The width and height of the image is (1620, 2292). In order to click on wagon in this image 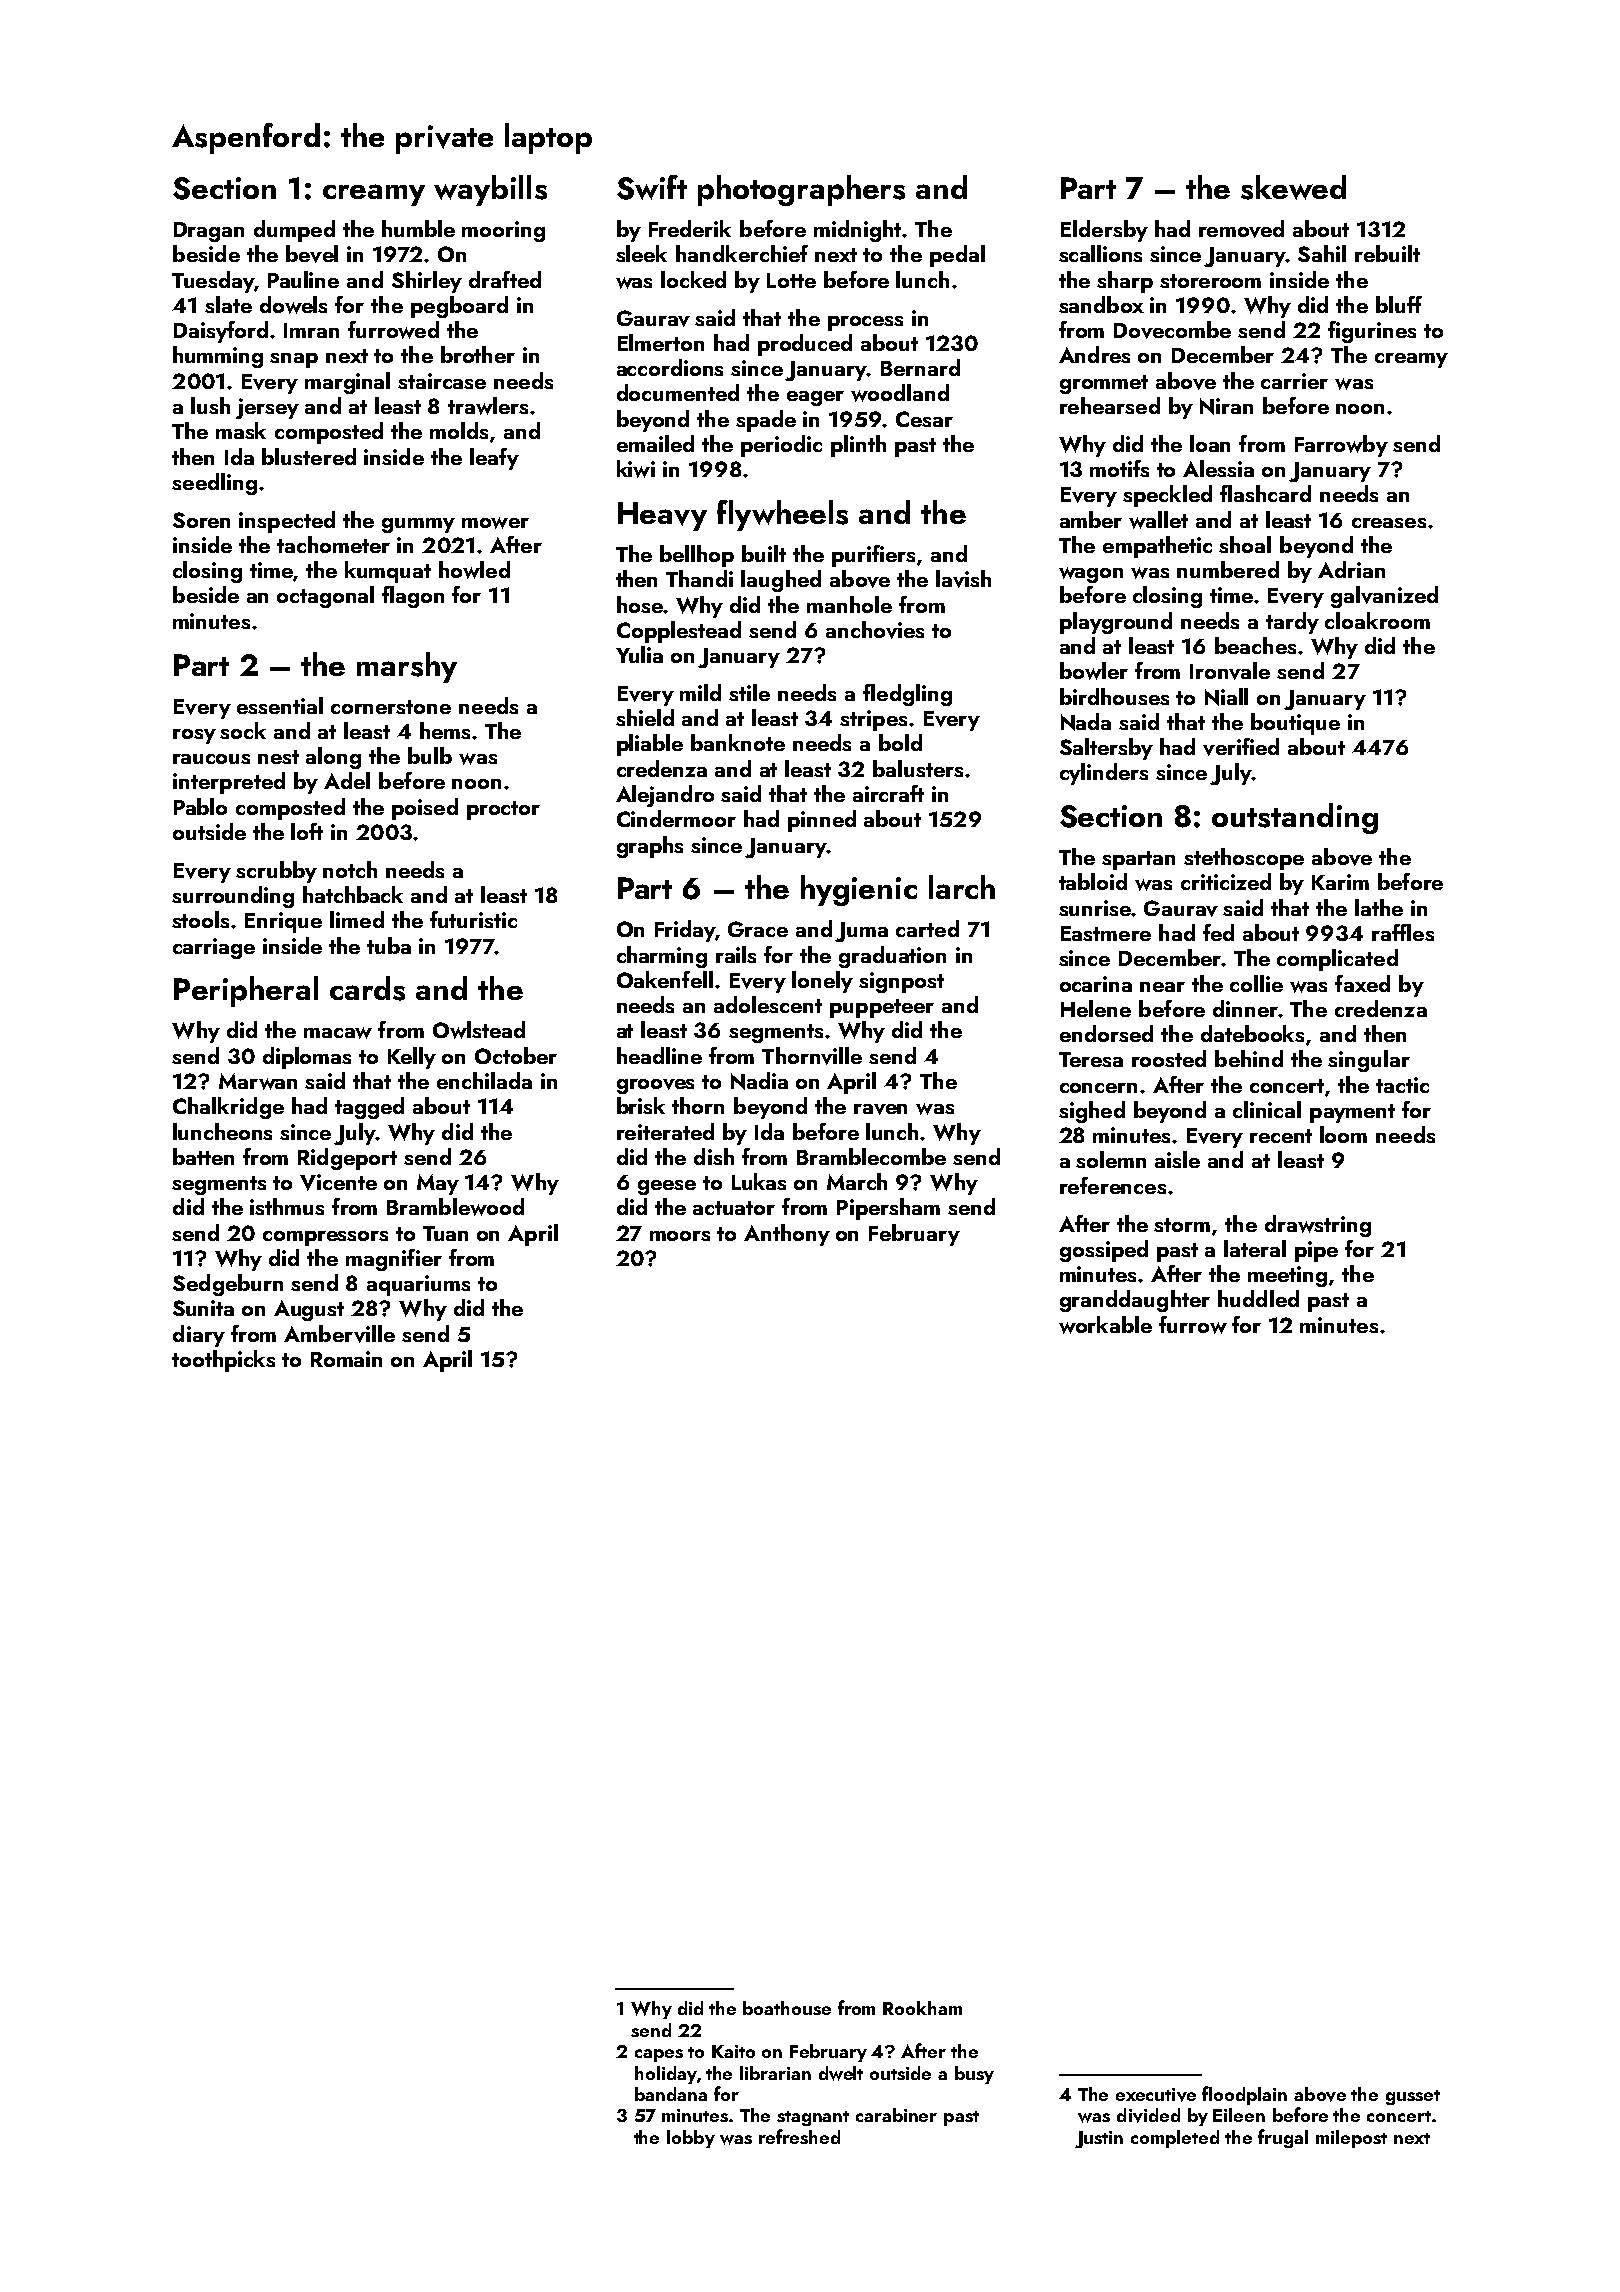, I will do `click(1091, 575)`.
